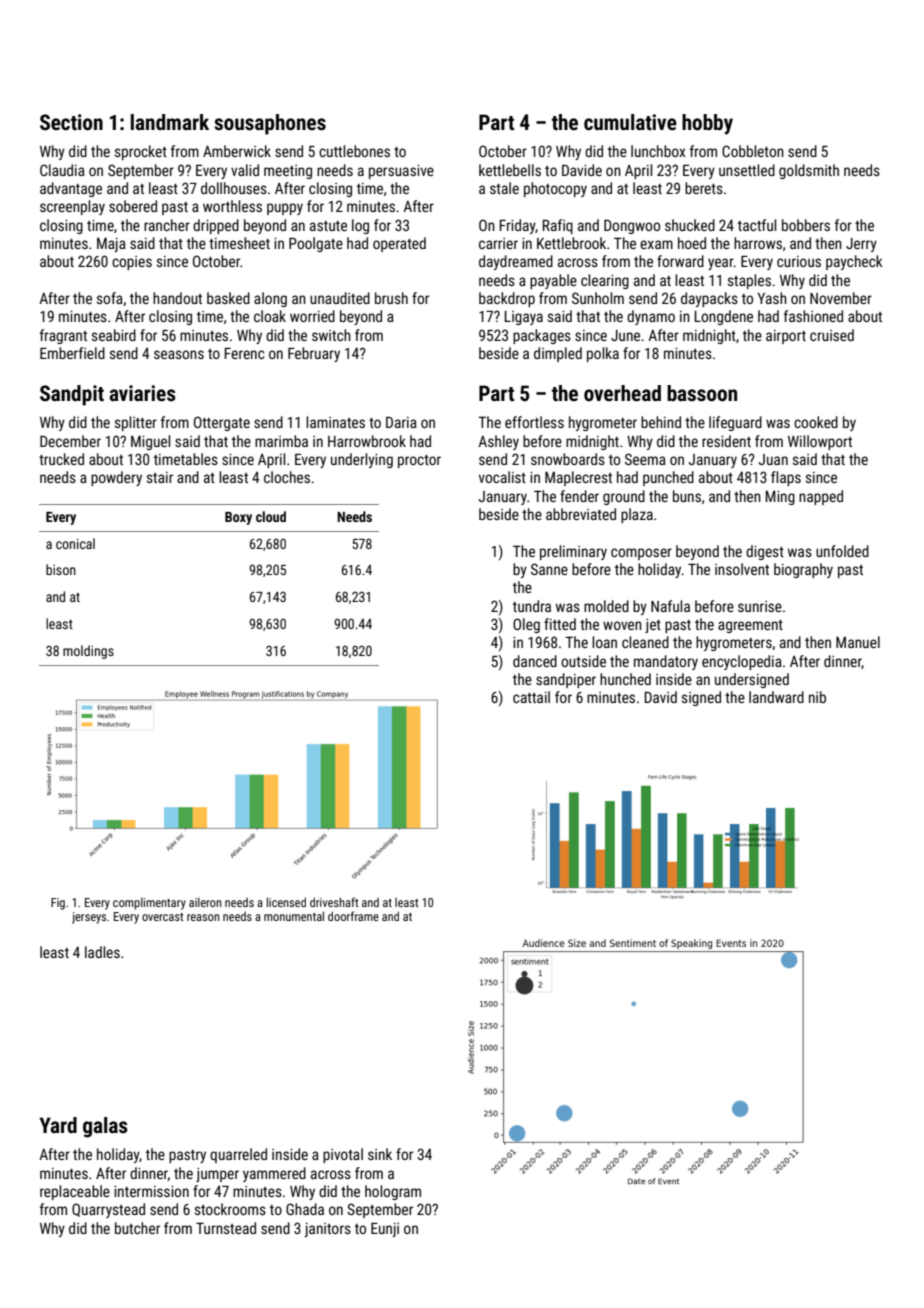  What do you see at coordinates (238, 518) in the document?
I see `Boxy` at bounding box center [238, 518].
